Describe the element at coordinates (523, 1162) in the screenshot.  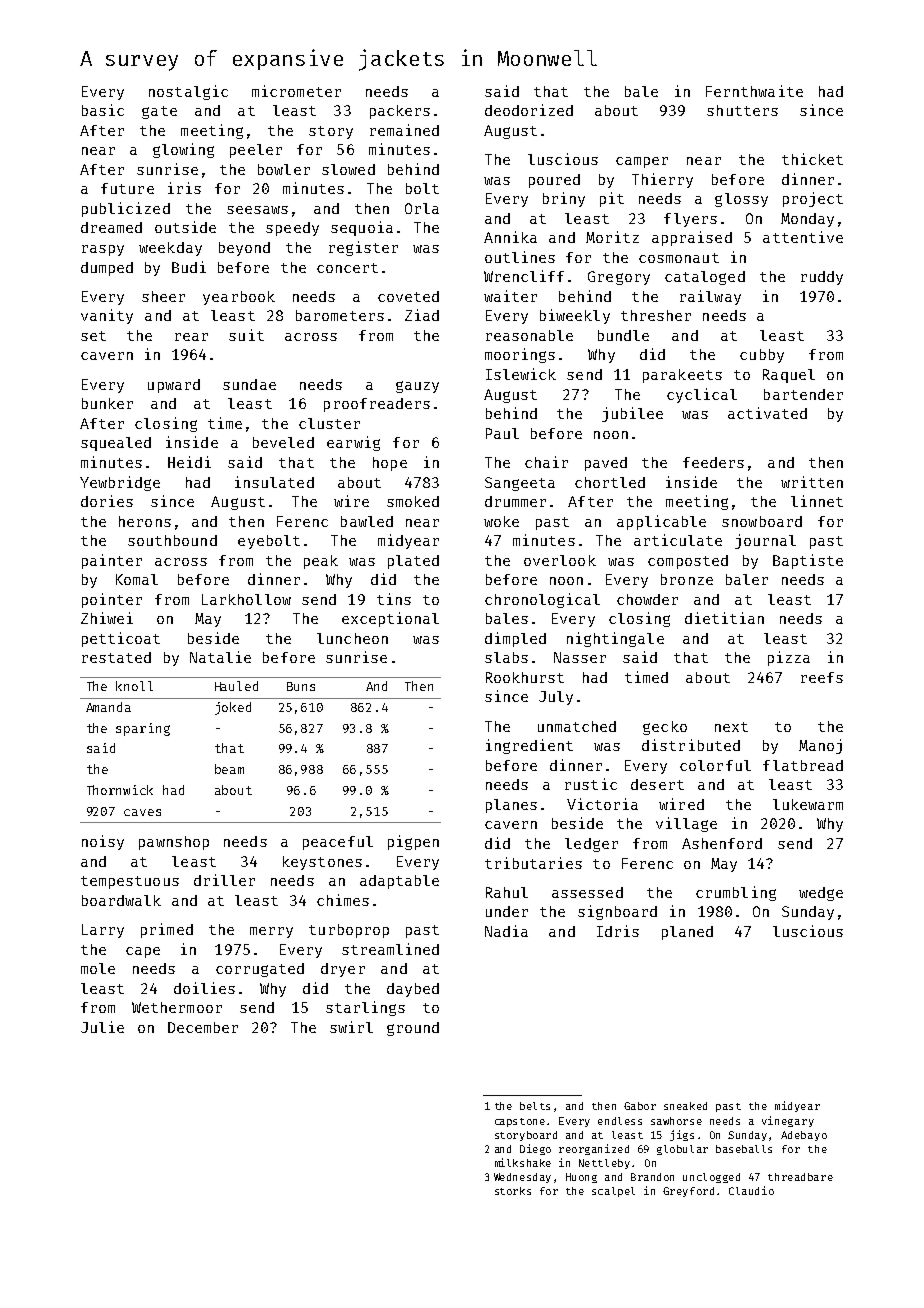
I see `milkshake` at that location.
